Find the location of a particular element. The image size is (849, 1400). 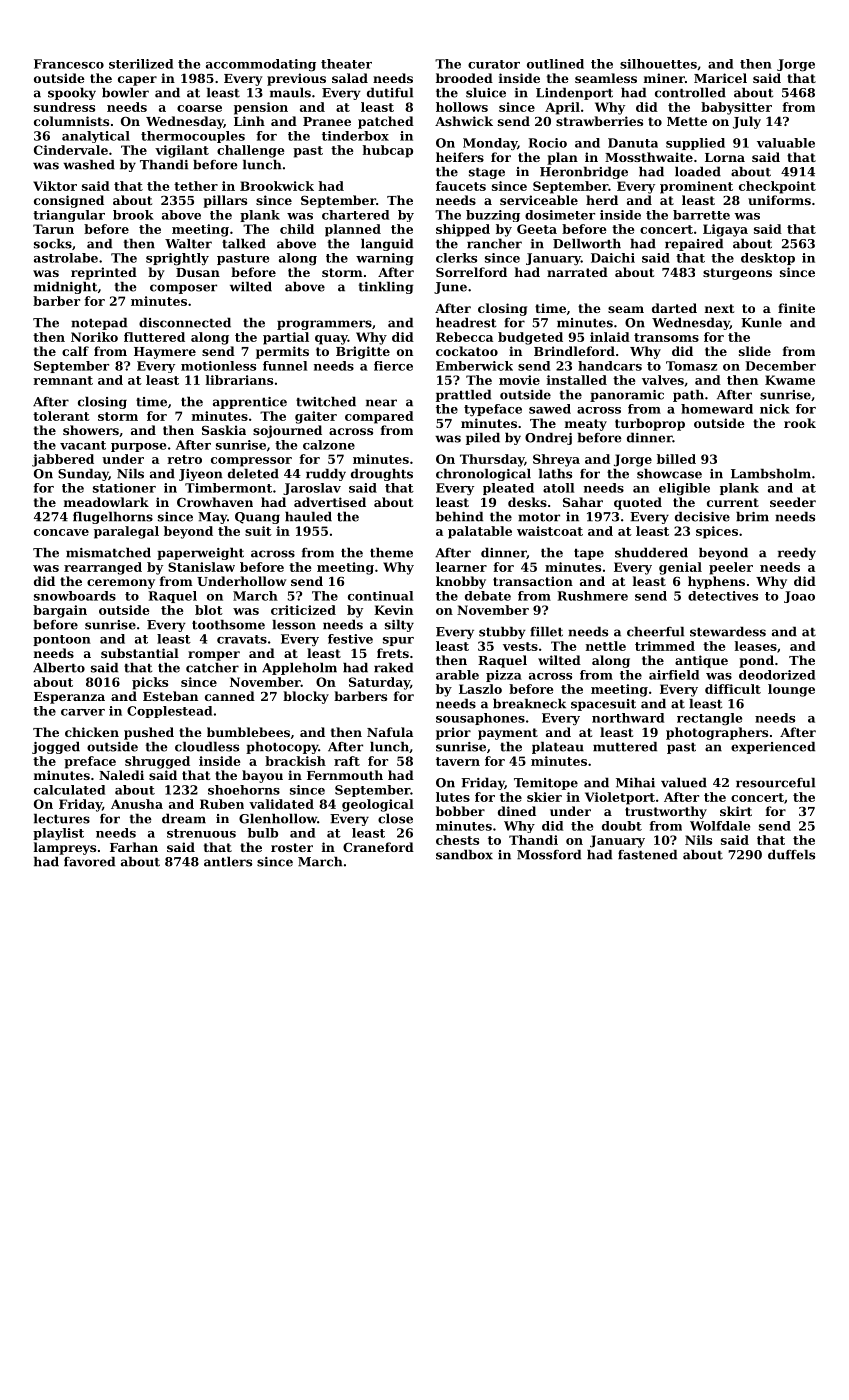

theater is located at coordinates (346, 64).
